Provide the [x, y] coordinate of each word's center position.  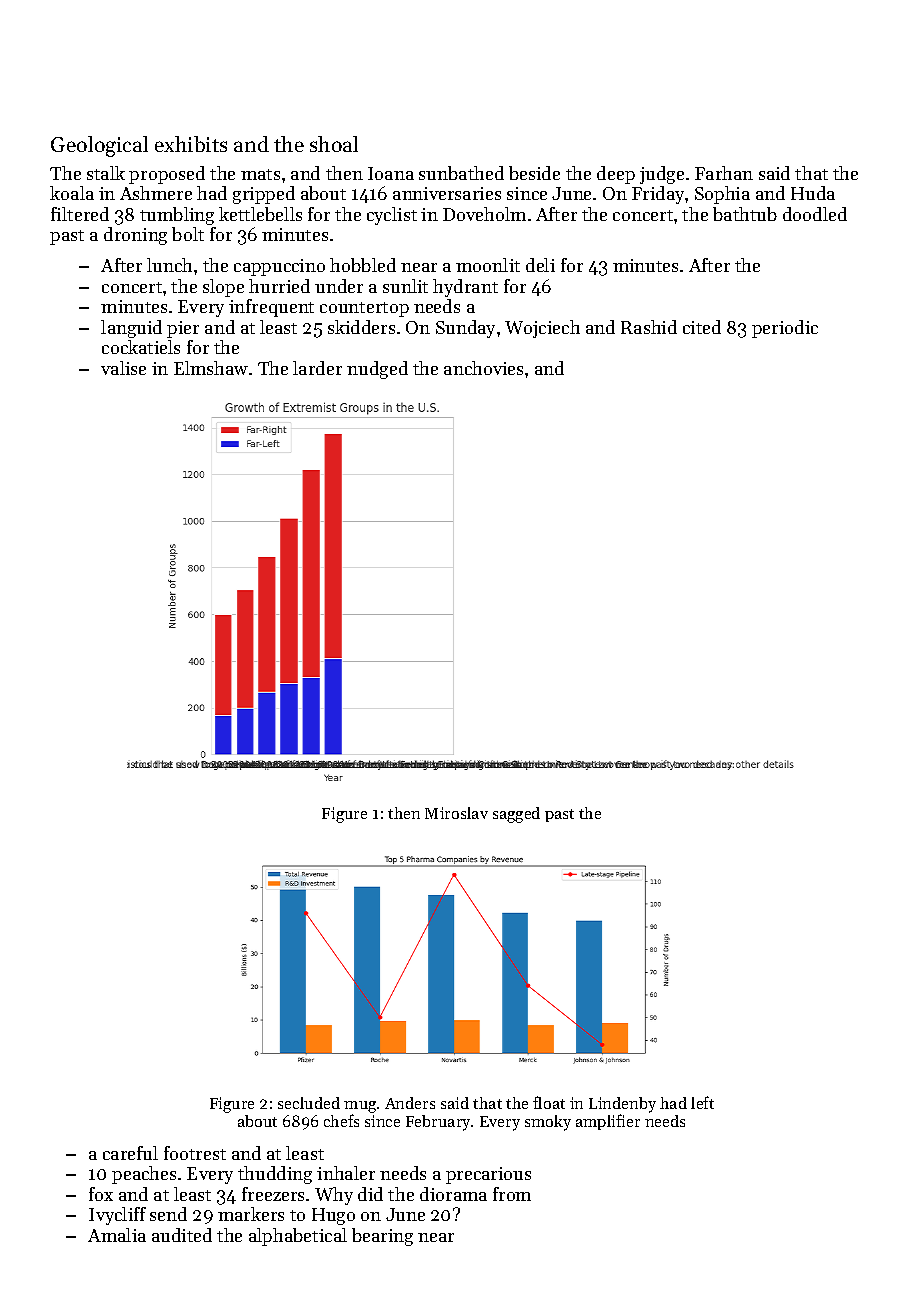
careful [130, 1153]
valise [123, 368]
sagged [516, 815]
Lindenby [622, 1105]
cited [702, 327]
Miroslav [456, 813]
